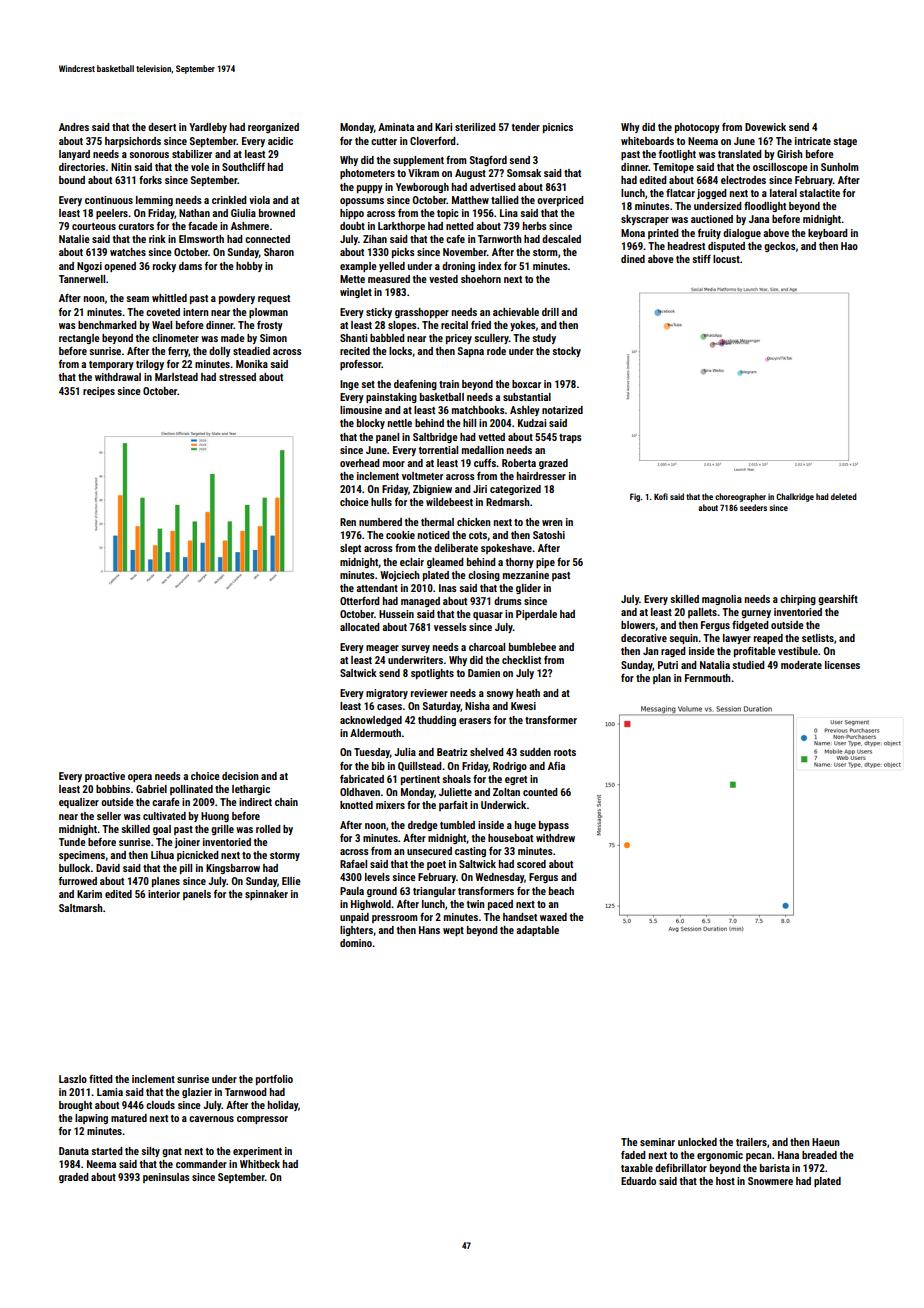 The image size is (924, 1308). I want to click on noticed, so click(434, 535).
